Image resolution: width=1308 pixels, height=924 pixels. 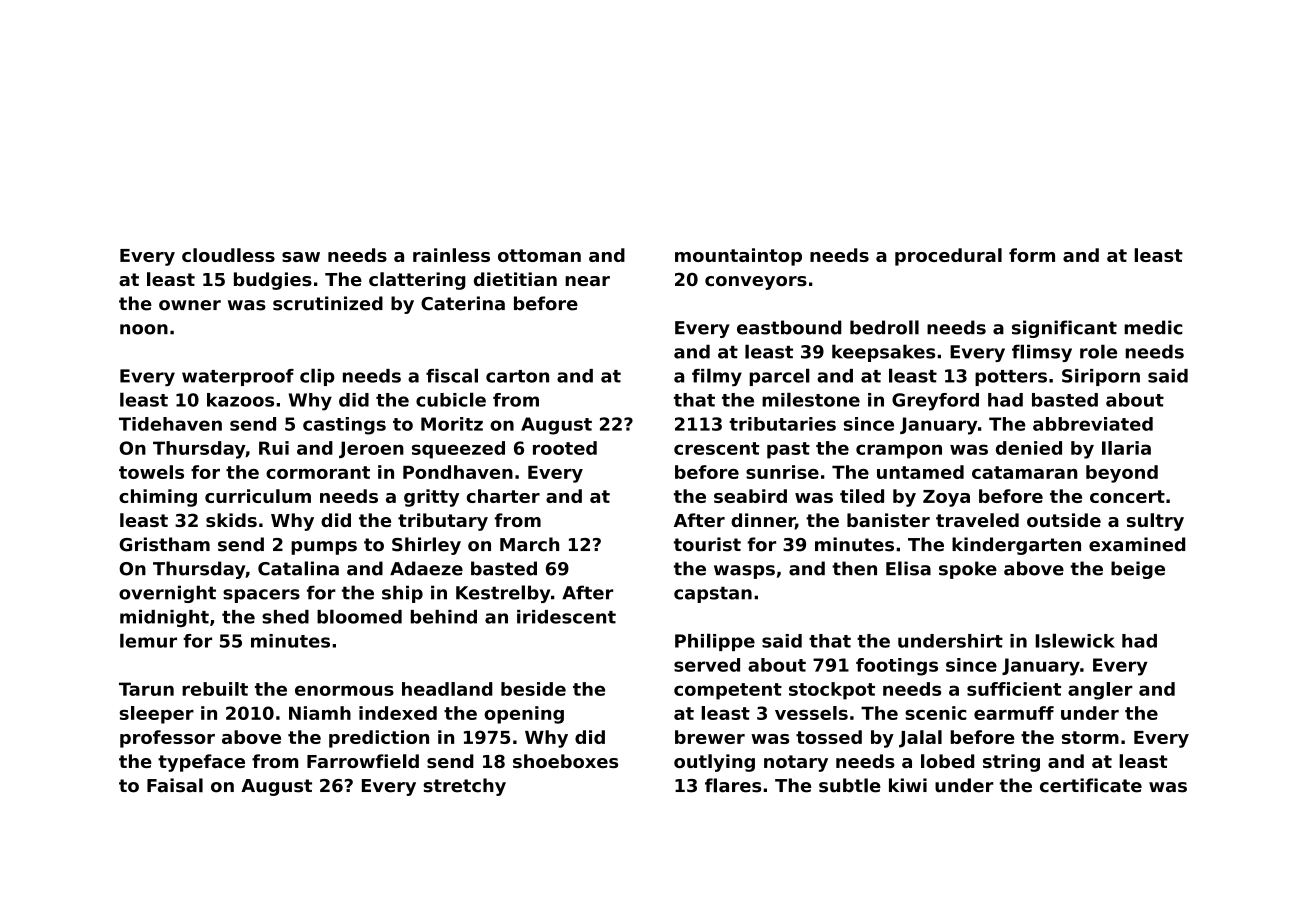 I want to click on medic, so click(x=1153, y=327).
